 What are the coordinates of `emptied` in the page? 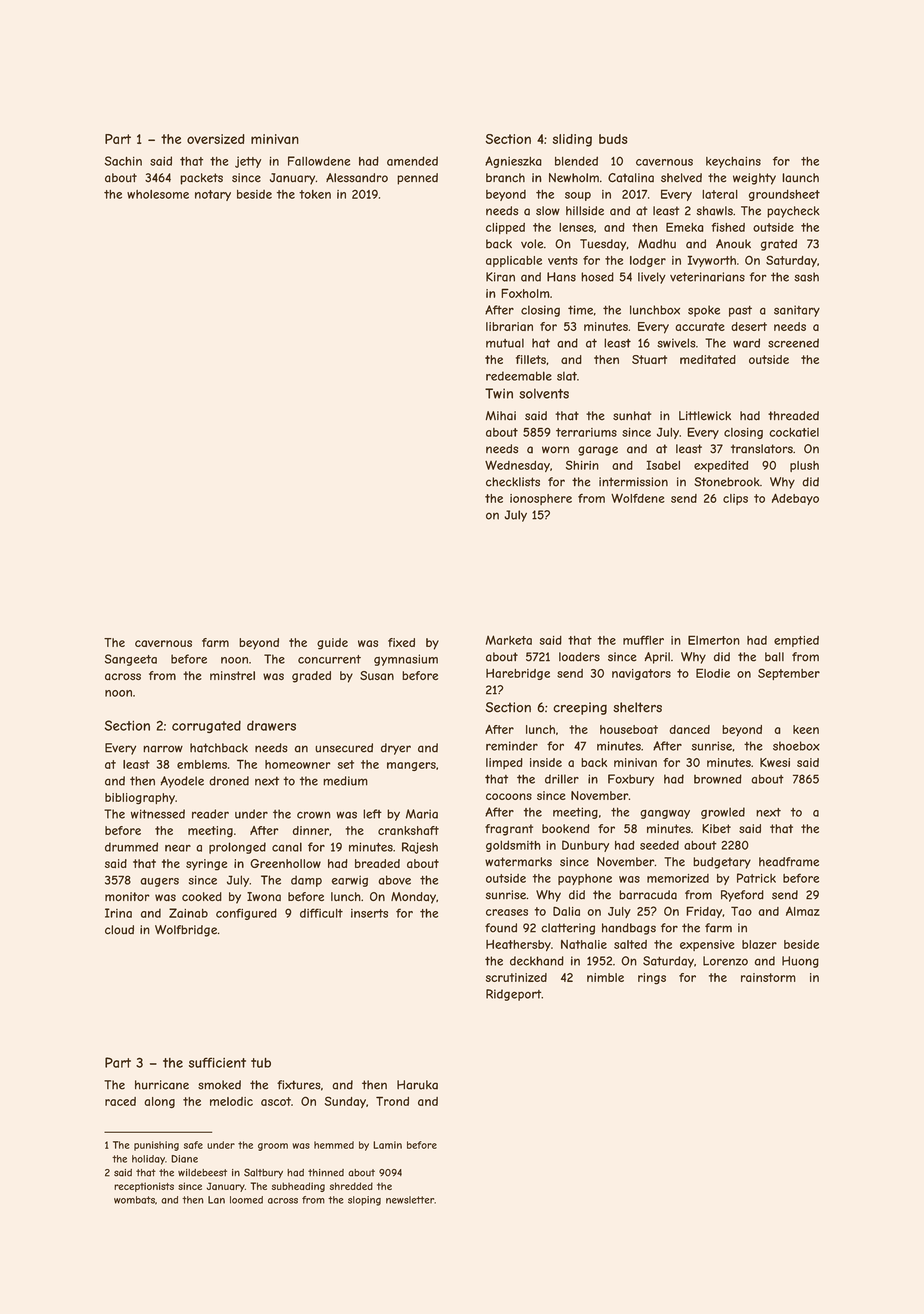 It's located at (796, 641).
